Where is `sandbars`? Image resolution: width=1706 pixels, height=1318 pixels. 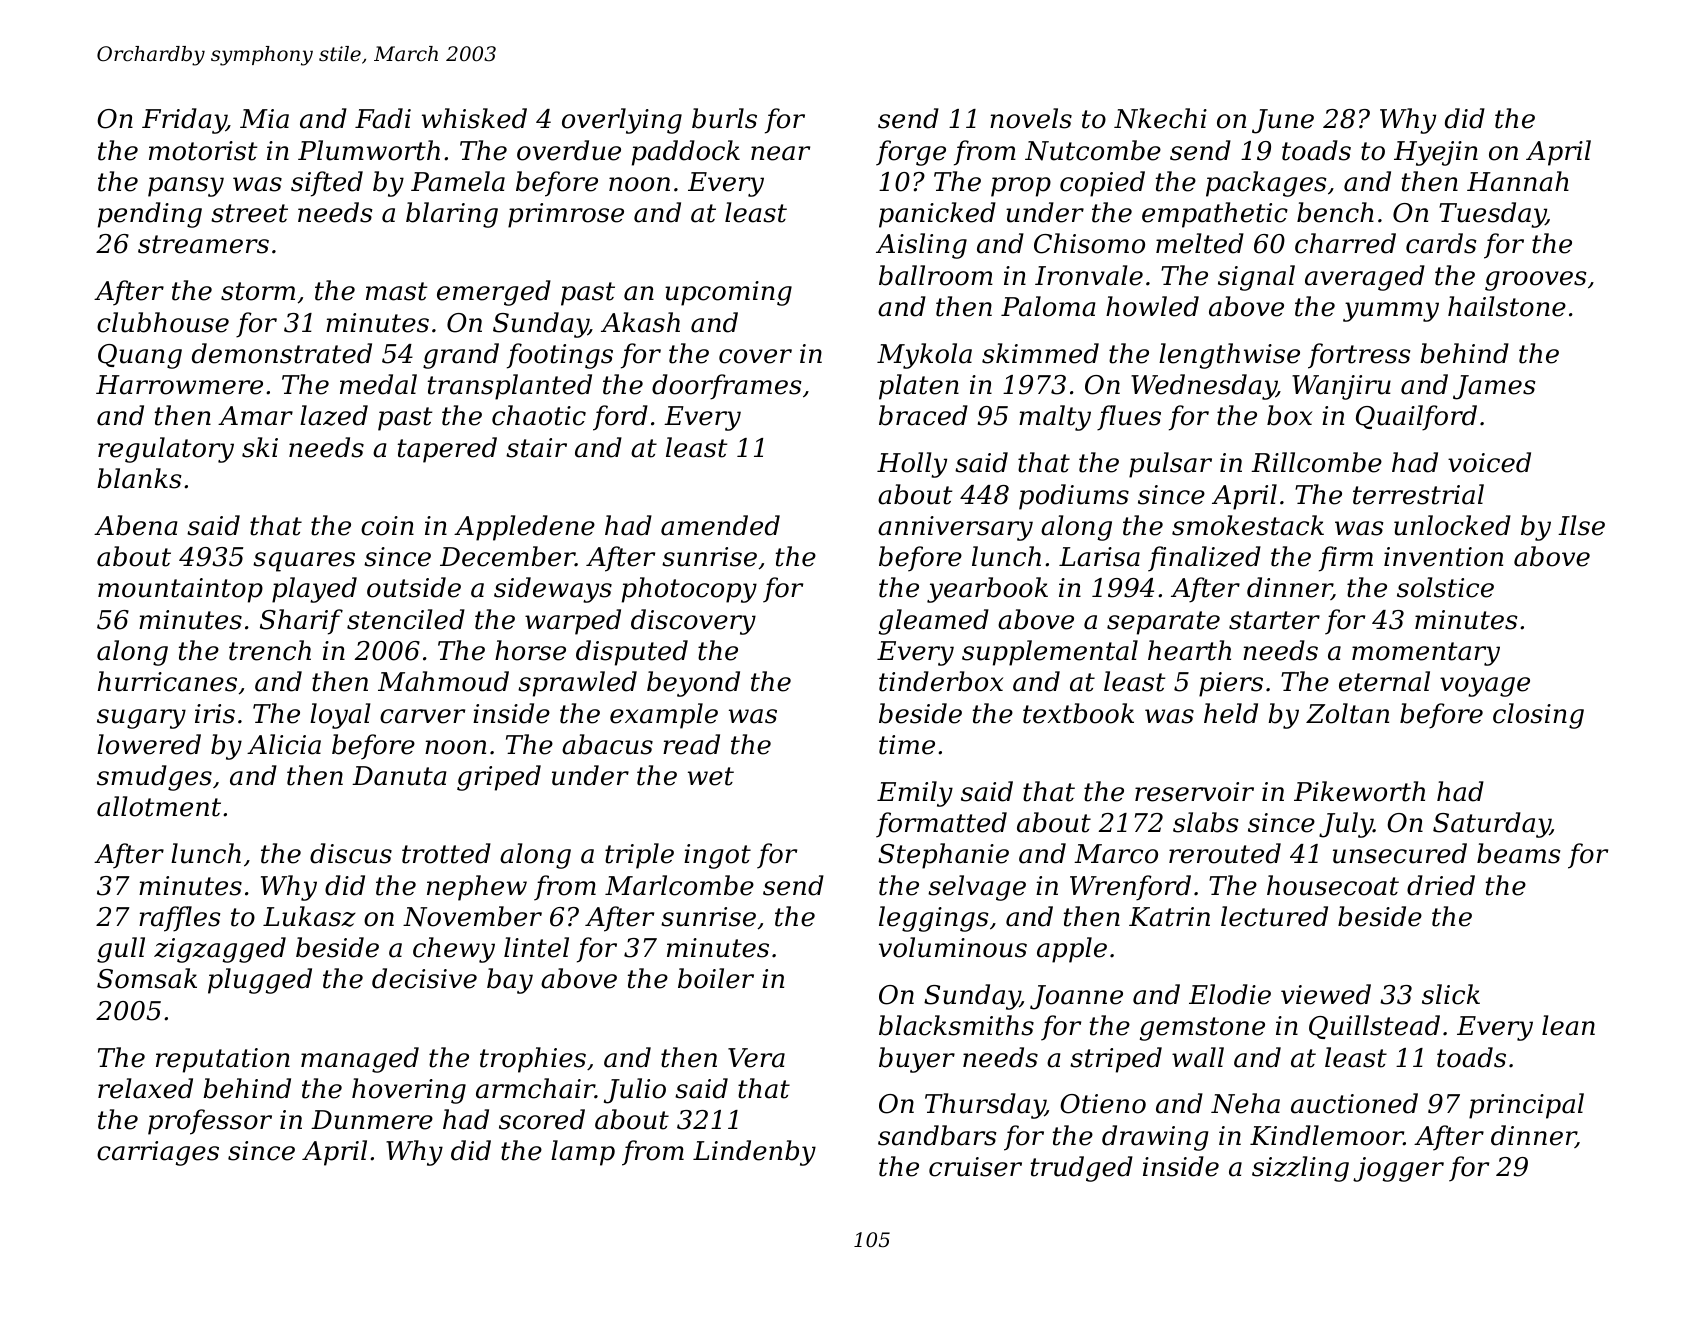 sandbars is located at coordinates (937, 1135).
